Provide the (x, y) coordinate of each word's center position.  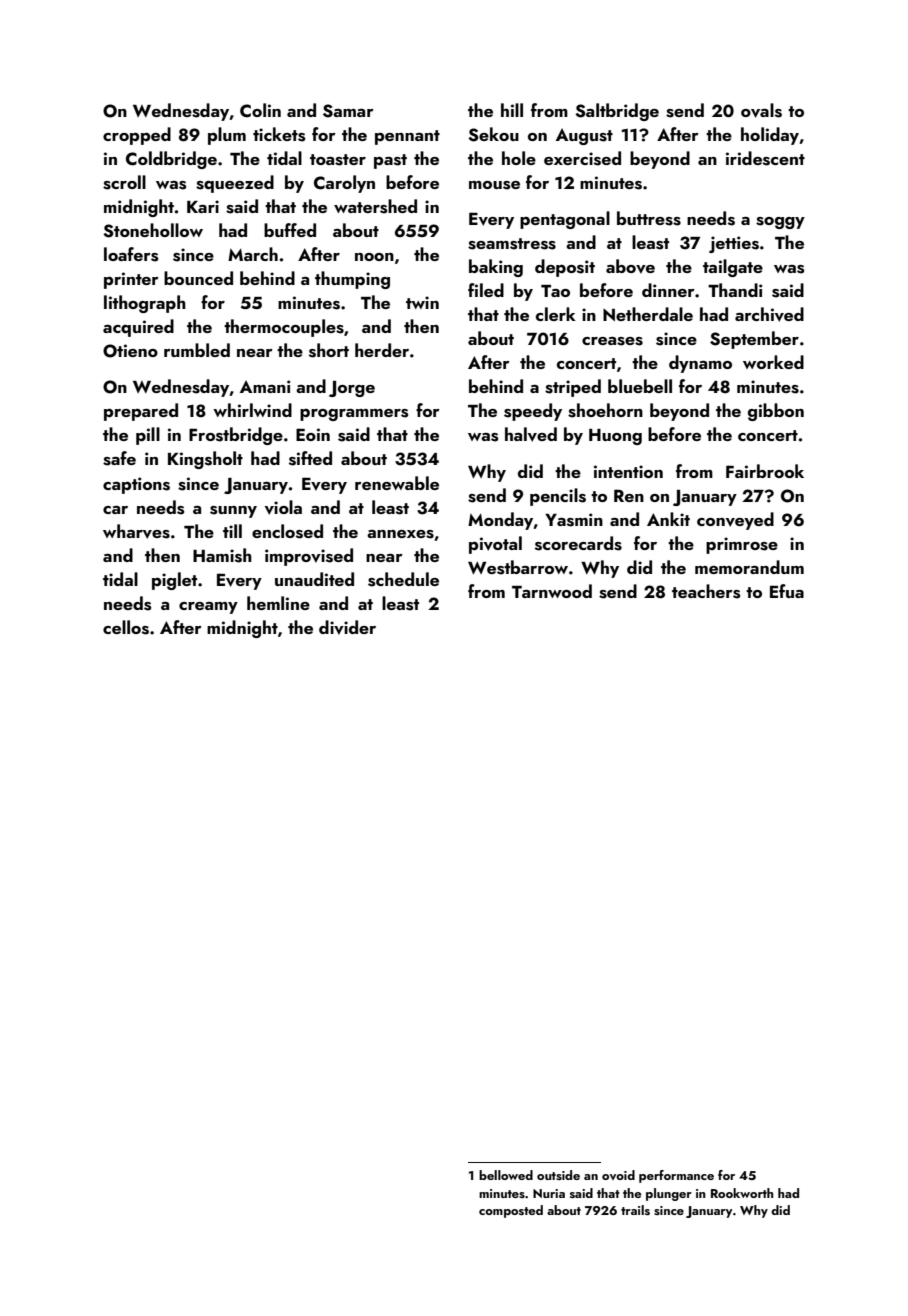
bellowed (506, 1175)
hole (519, 158)
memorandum (749, 567)
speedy (533, 412)
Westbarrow (518, 567)
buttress (649, 218)
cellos (126, 627)
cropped (137, 136)
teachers (706, 591)
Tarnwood (552, 591)
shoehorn (605, 410)
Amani (265, 386)
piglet (174, 581)
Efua (787, 591)
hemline (278, 603)
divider (347, 627)
